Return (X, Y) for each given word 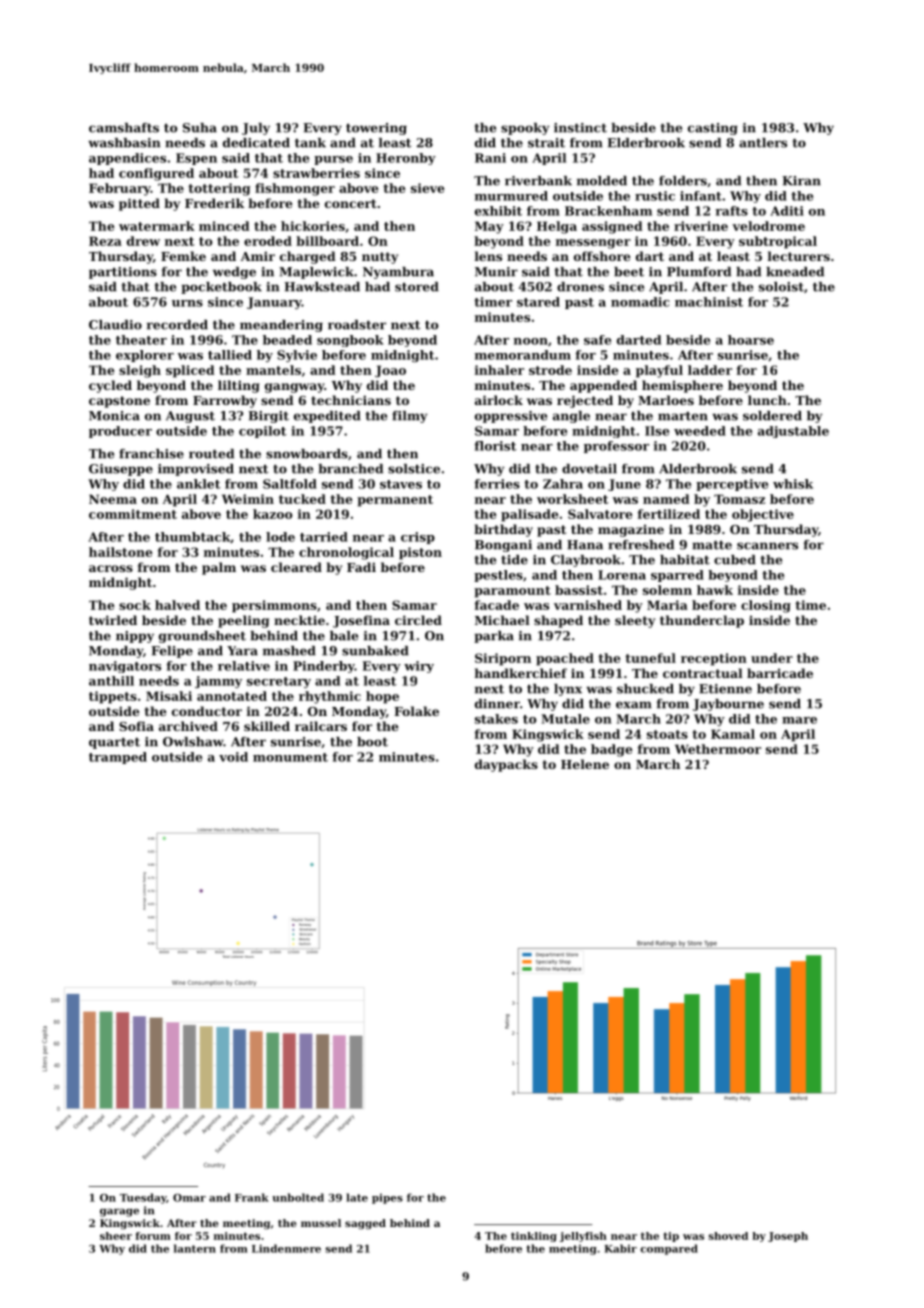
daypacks (506, 765)
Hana (585, 545)
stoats (667, 734)
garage (119, 1212)
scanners (767, 546)
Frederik (214, 203)
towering (376, 129)
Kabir (620, 1248)
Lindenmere (286, 1248)
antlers (763, 143)
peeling (243, 621)
